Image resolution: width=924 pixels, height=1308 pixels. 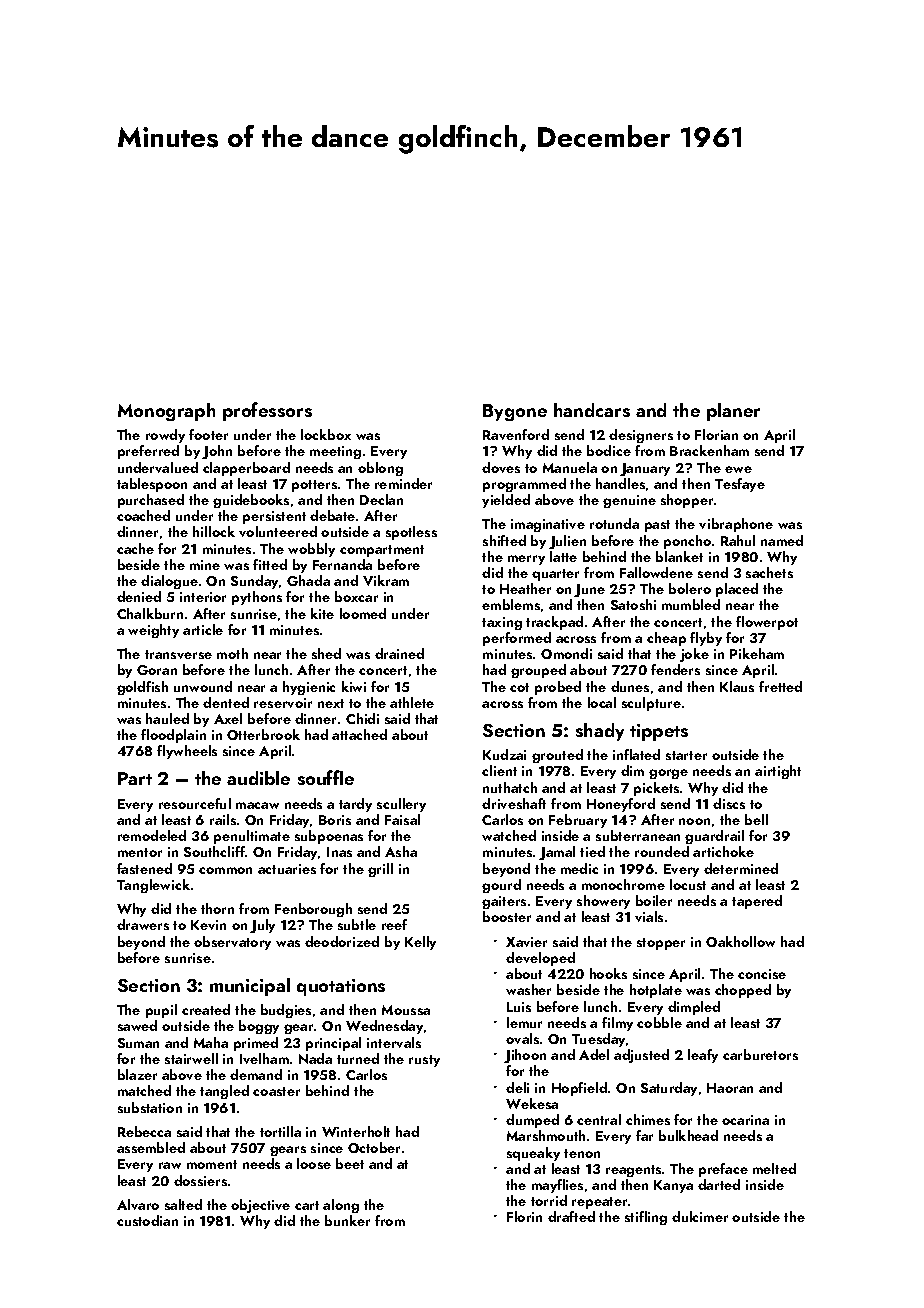 I want to click on custodian, so click(x=147, y=1220).
